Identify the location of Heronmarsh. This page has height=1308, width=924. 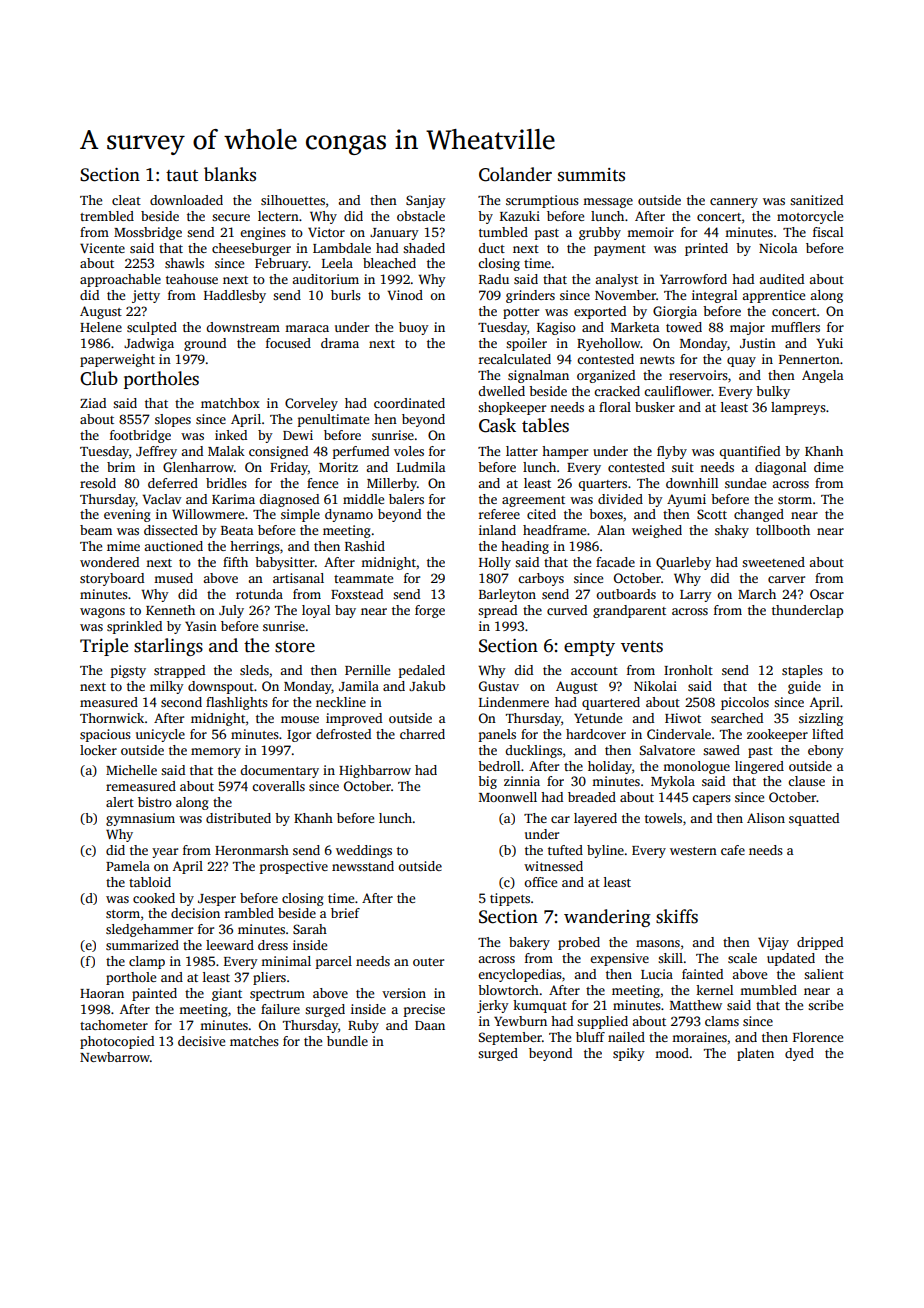
(252, 850).
